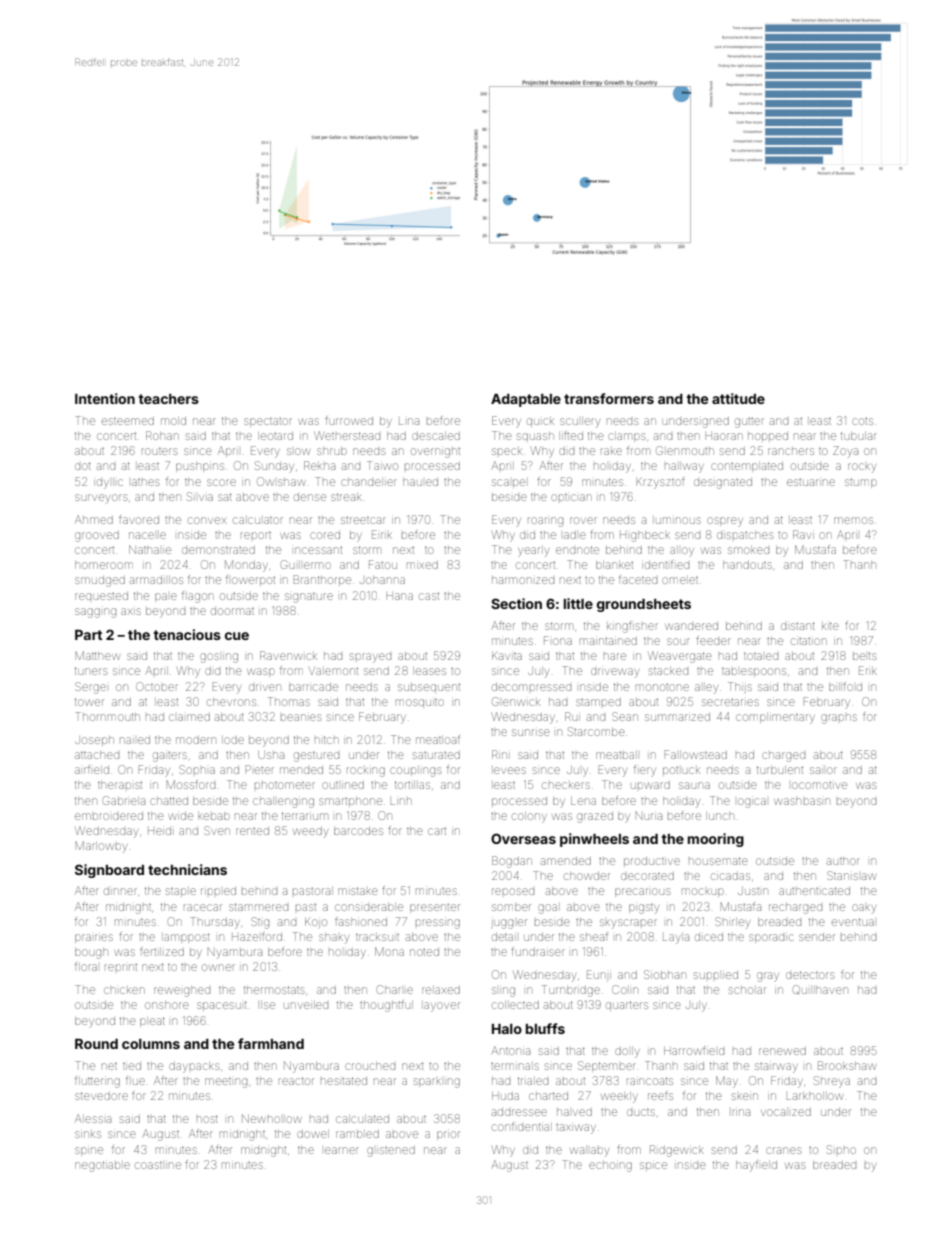  I want to click on Starcombe, so click(596, 731).
